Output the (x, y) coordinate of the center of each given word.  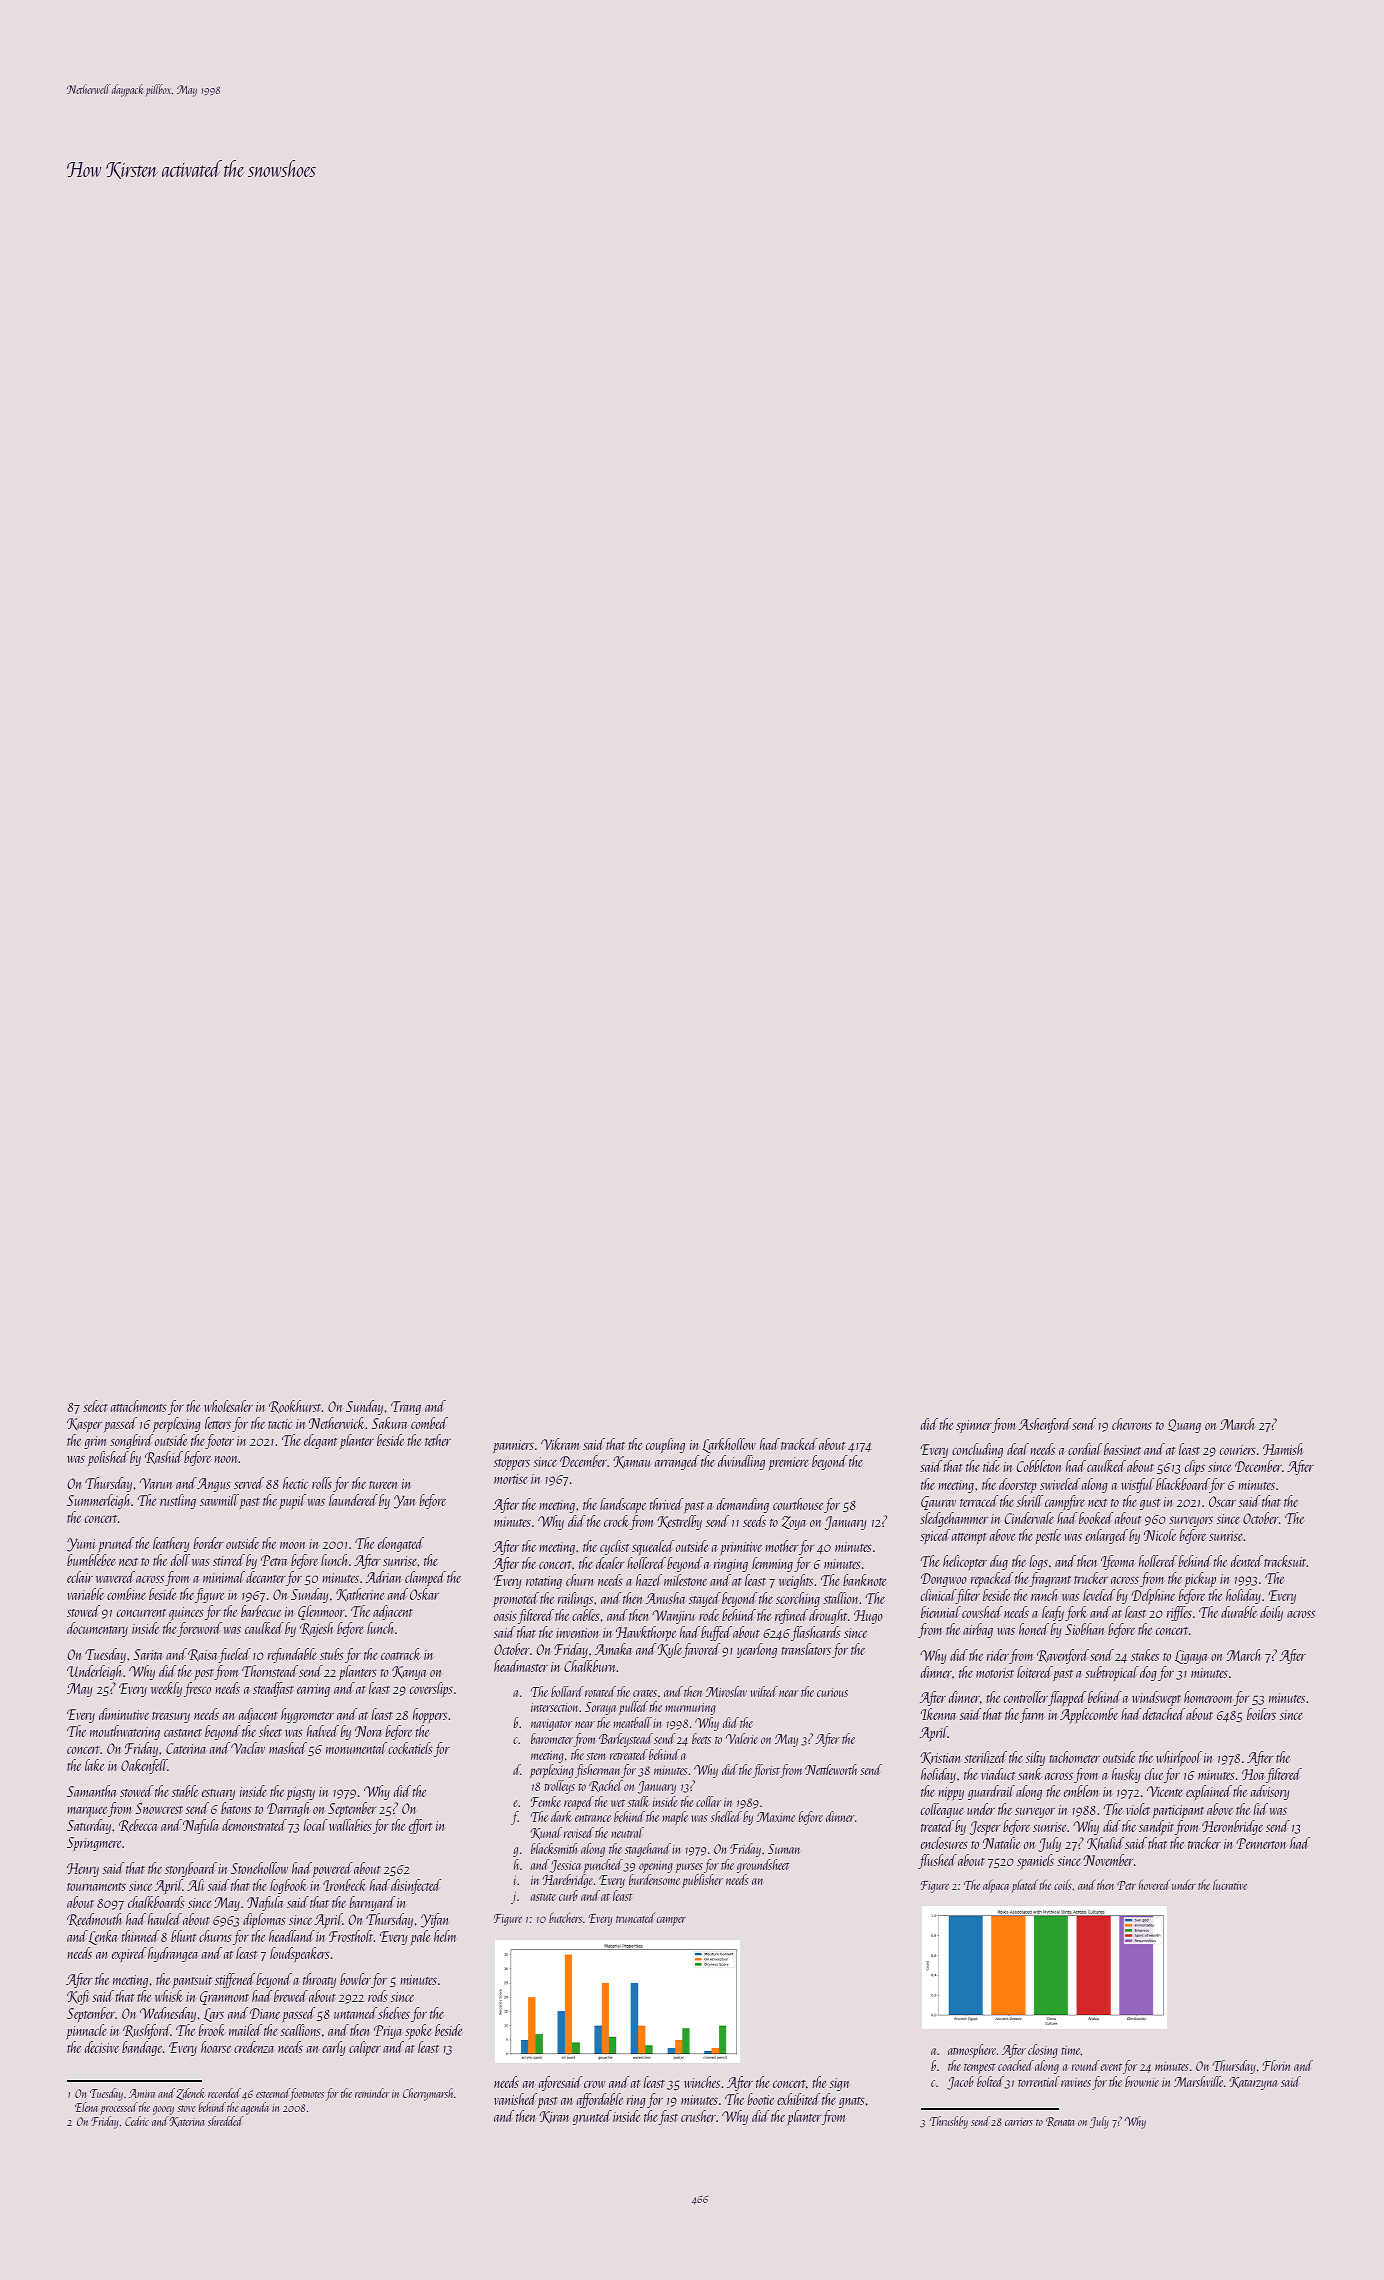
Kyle (670, 1650)
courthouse (798, 1504)
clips (1195, 1468)
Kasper (84, 1425)
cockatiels (410, 1748)
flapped (1067, 1699)
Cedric (137, 2121)
